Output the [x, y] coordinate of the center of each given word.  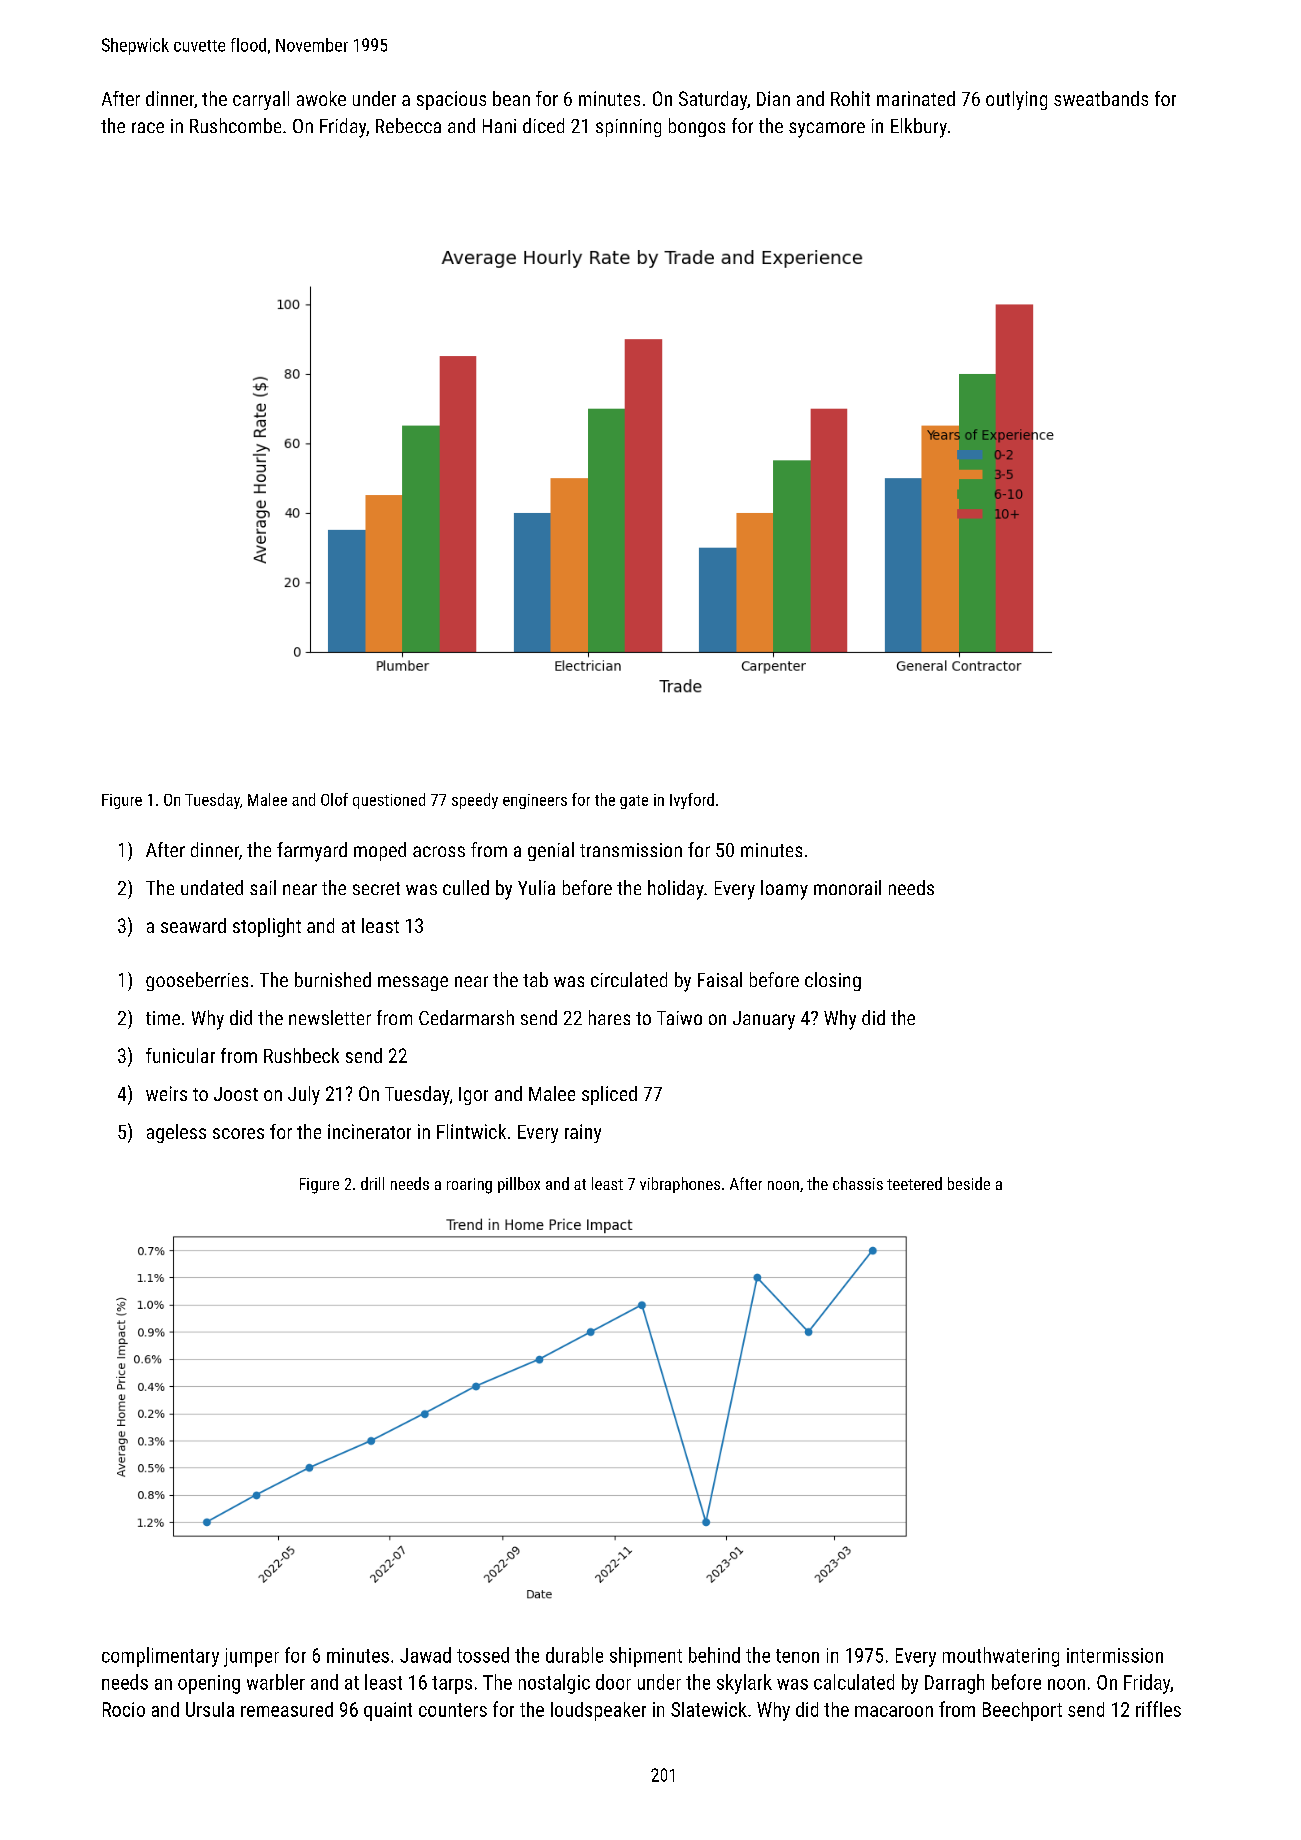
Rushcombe [235, 125]
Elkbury [919, 128]
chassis [858, 1183]
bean [511, 98]
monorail [847, 887]
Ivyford [692, 801]
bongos [697, 127]
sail [263, 887]
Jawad [425, 1655]
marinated [916, 98]
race [148, 127]
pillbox [519, 1185]
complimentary [160, 1657]
